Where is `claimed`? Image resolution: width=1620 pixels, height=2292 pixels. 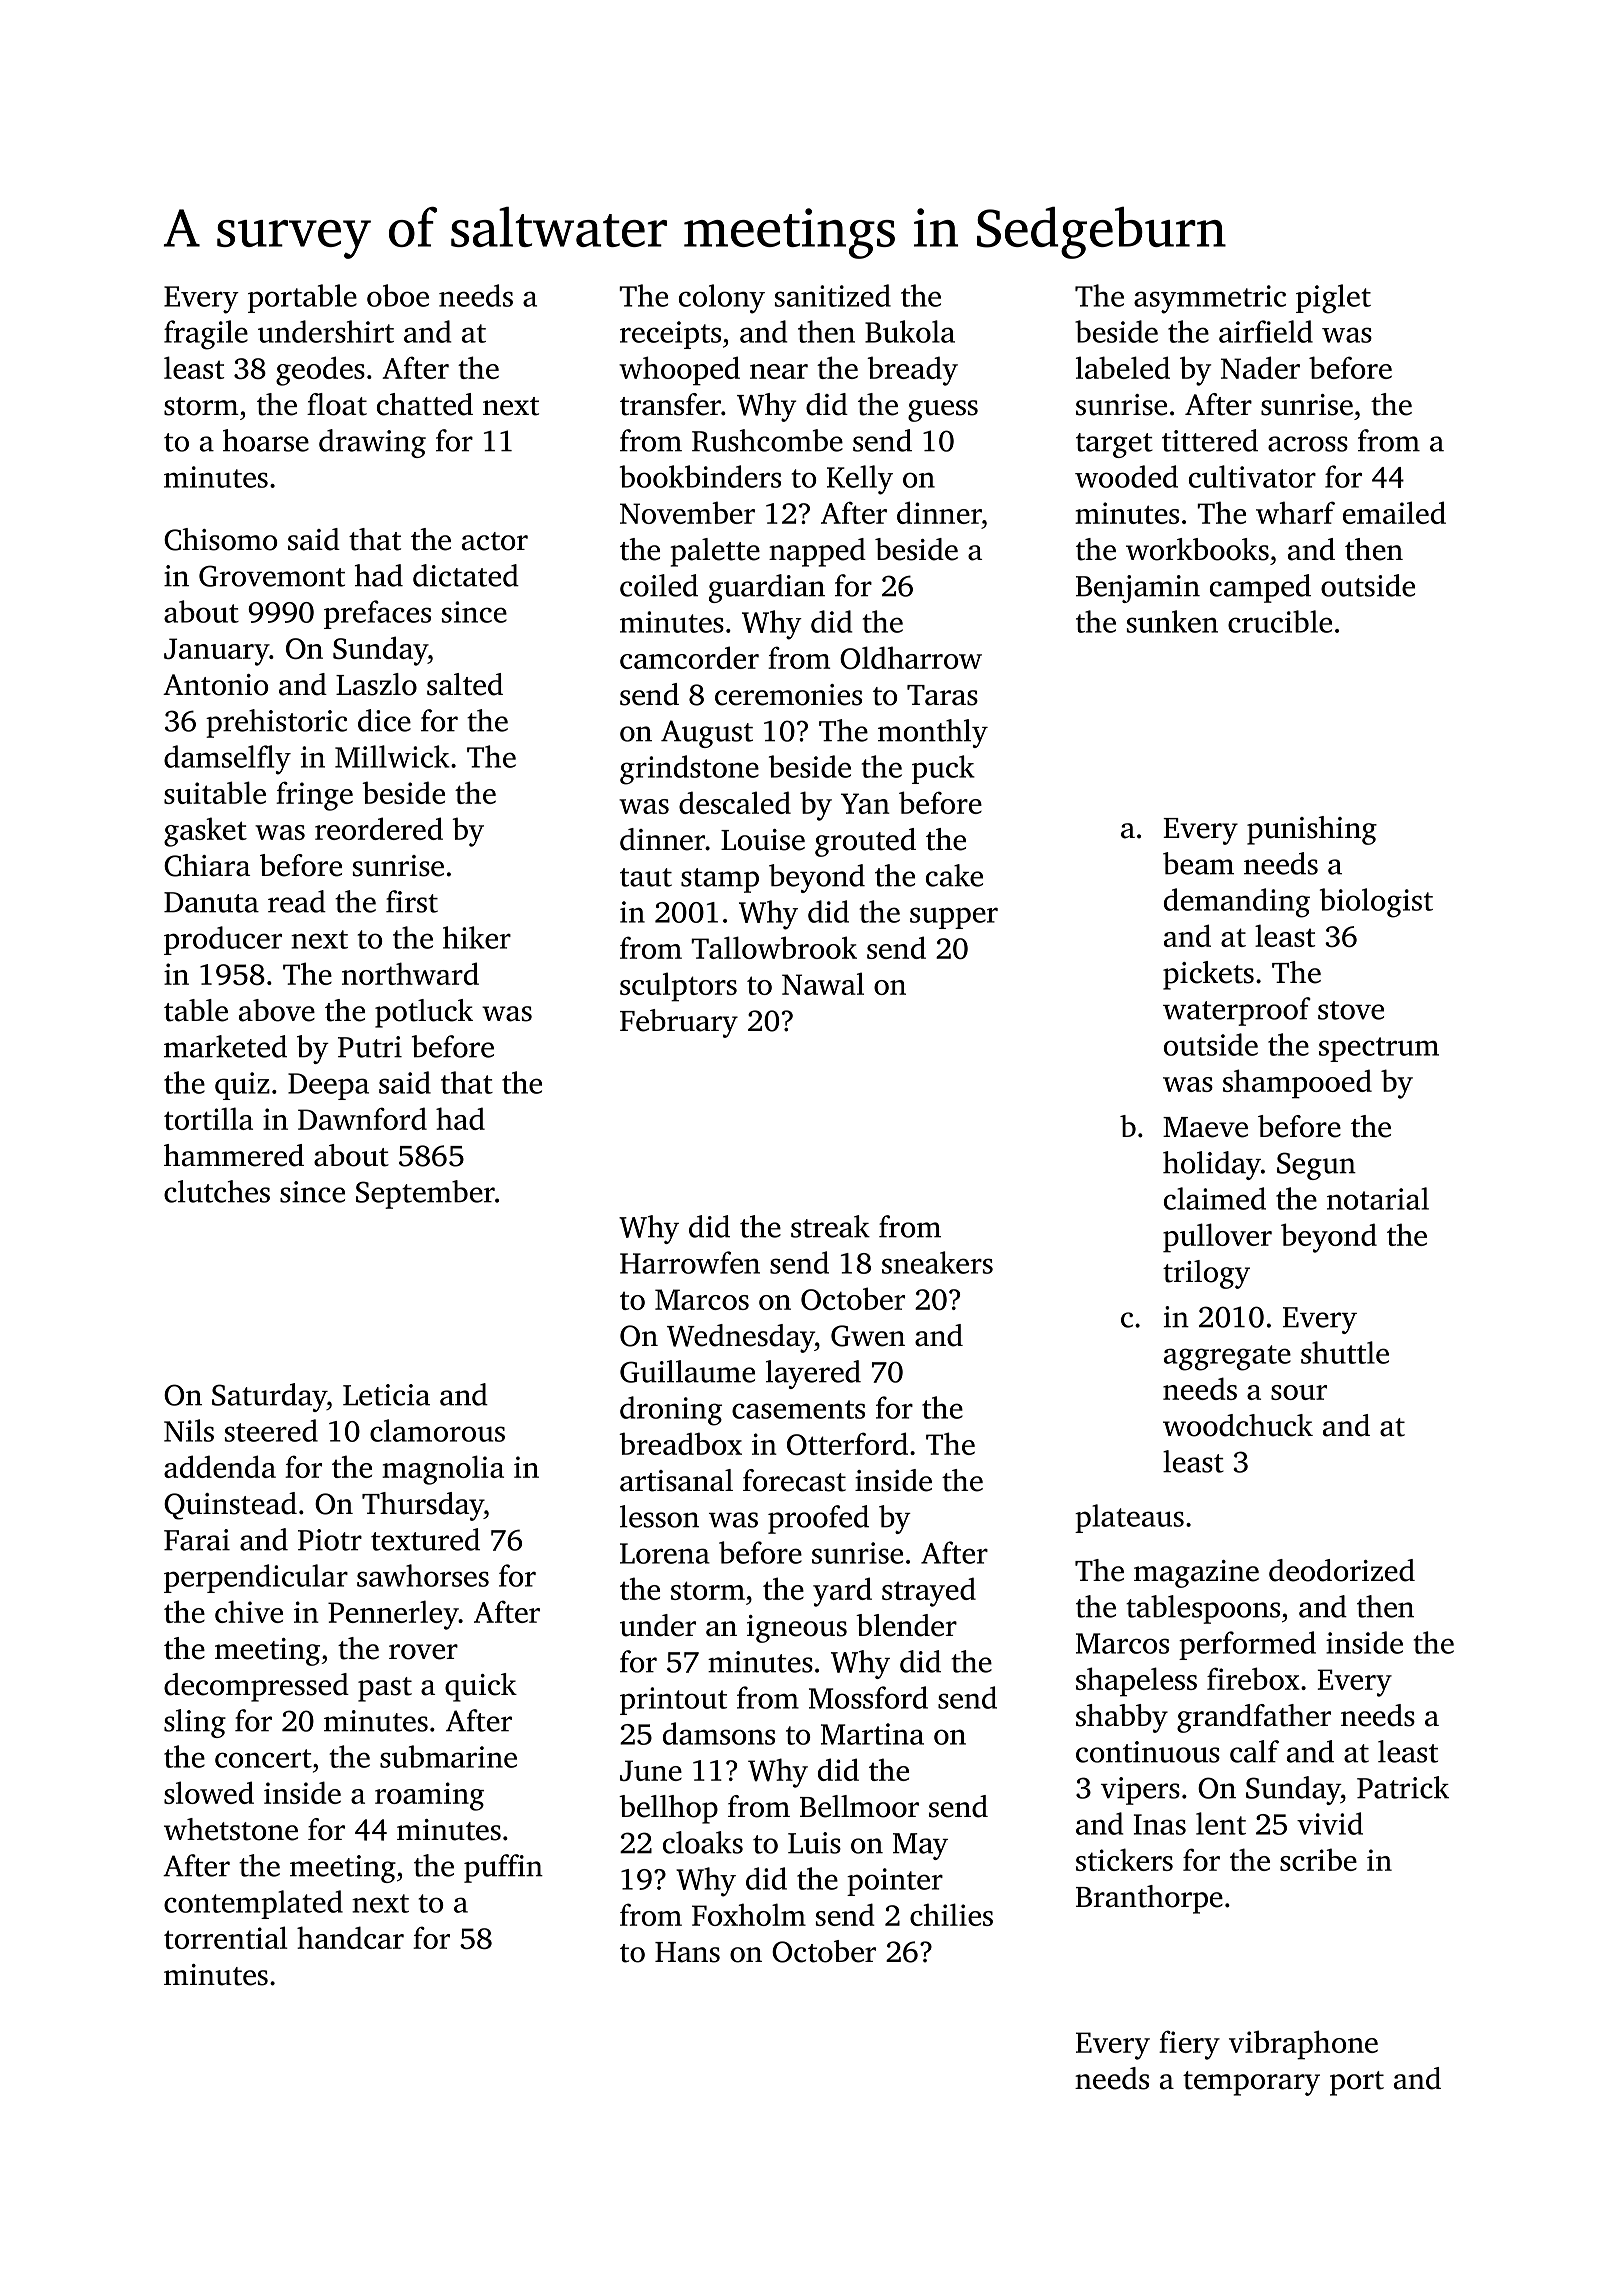 claimed is located at coordinates (1215, 1198).
